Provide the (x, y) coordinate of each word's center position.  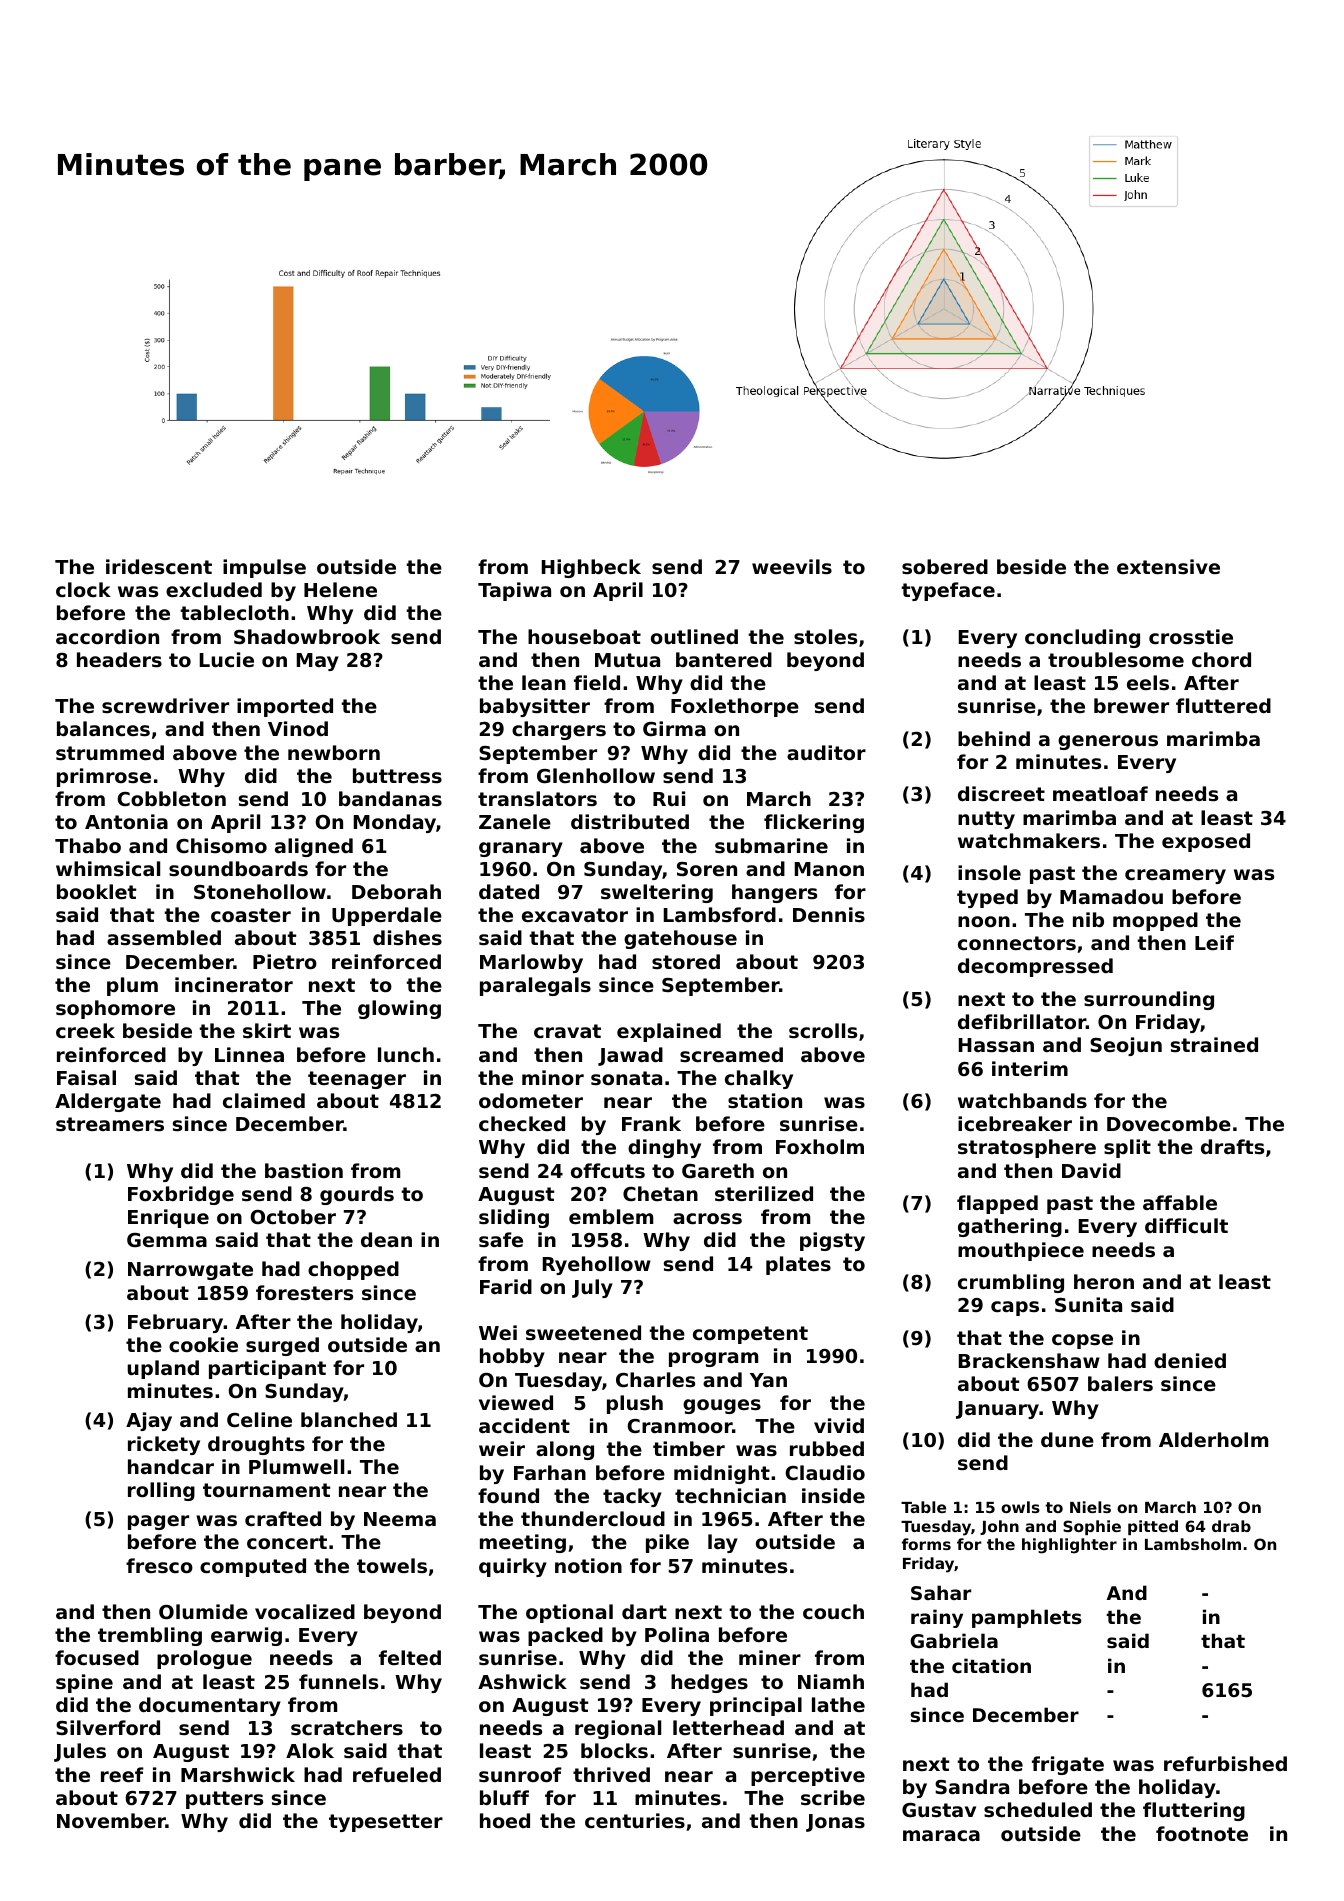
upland (163, 1369)
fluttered (1223, 705)
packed (565, 1636)
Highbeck (591, 568)
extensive (1168, 566)
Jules (80, 1752)
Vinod (298, 728)
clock (83, 589)
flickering (814, 823)
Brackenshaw (1029, 1360)
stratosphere (1027, 1148)
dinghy (664, 1148)
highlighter (1069, 1546)
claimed (264, 1100)
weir (502, 1448)
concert (287, 1542)
